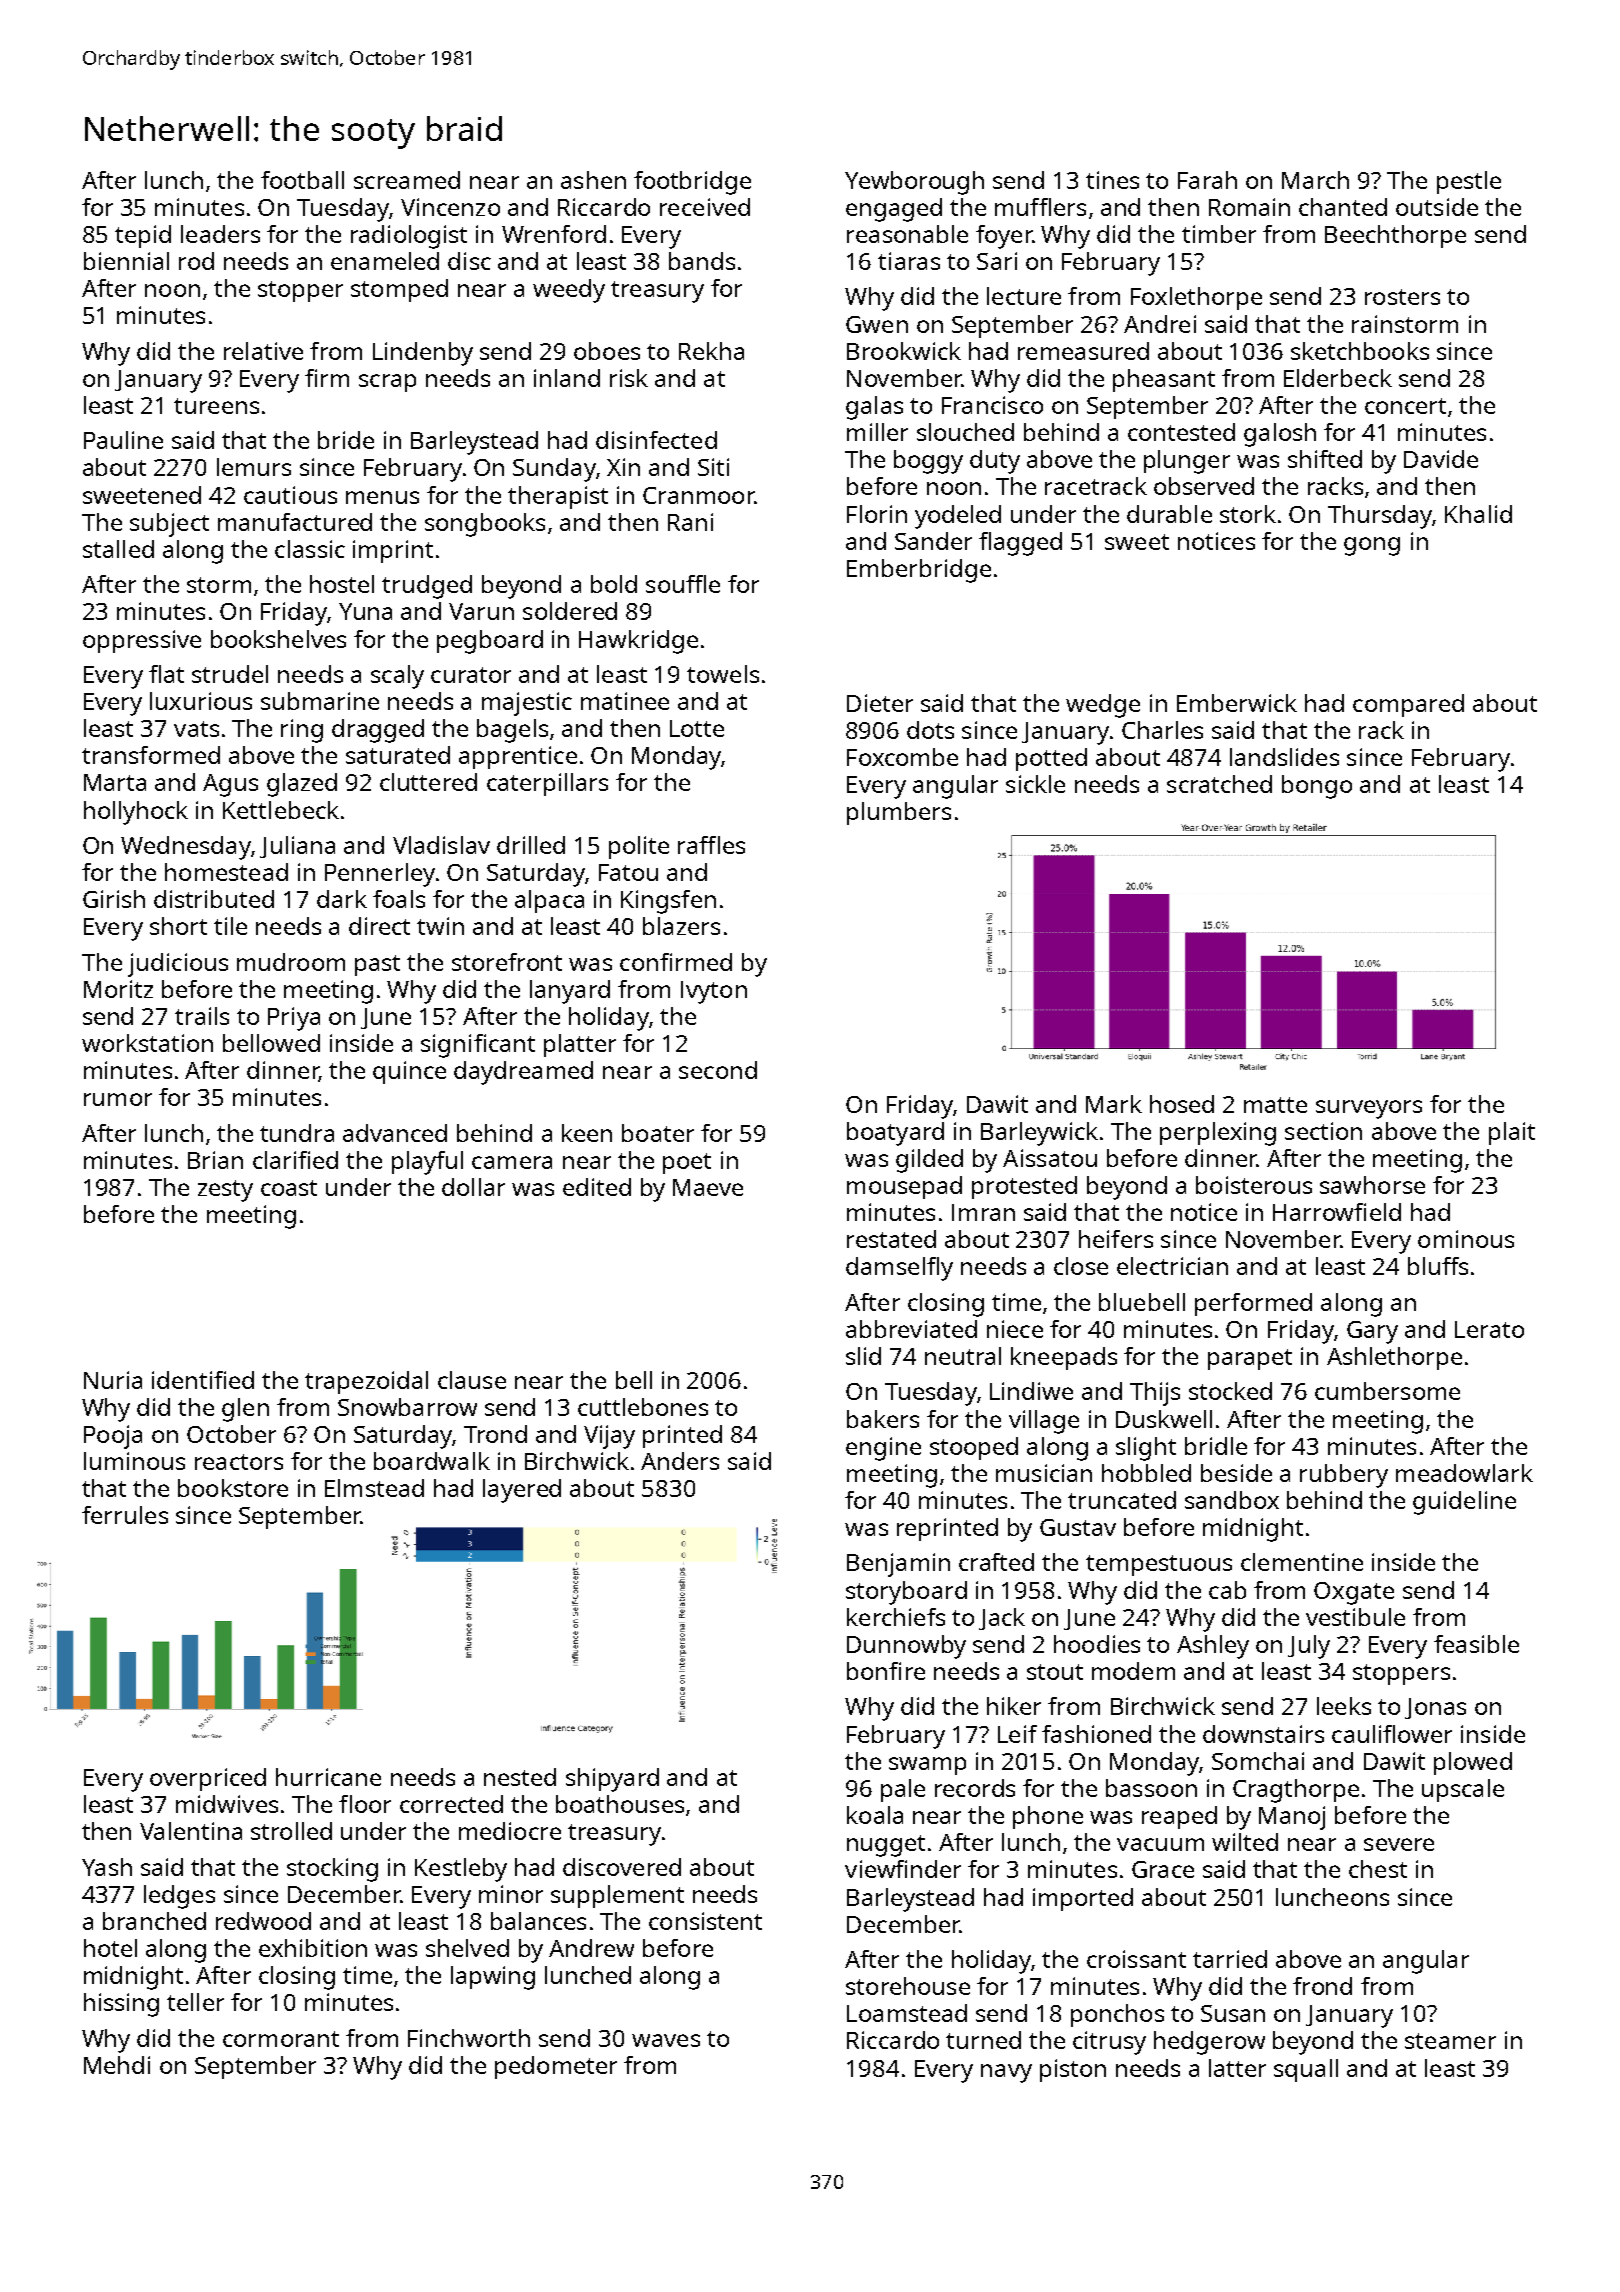 Image resolution: width=1620 pixels, height=2292 pixels. I want to click on abbreviated, so click(911, 1329).
